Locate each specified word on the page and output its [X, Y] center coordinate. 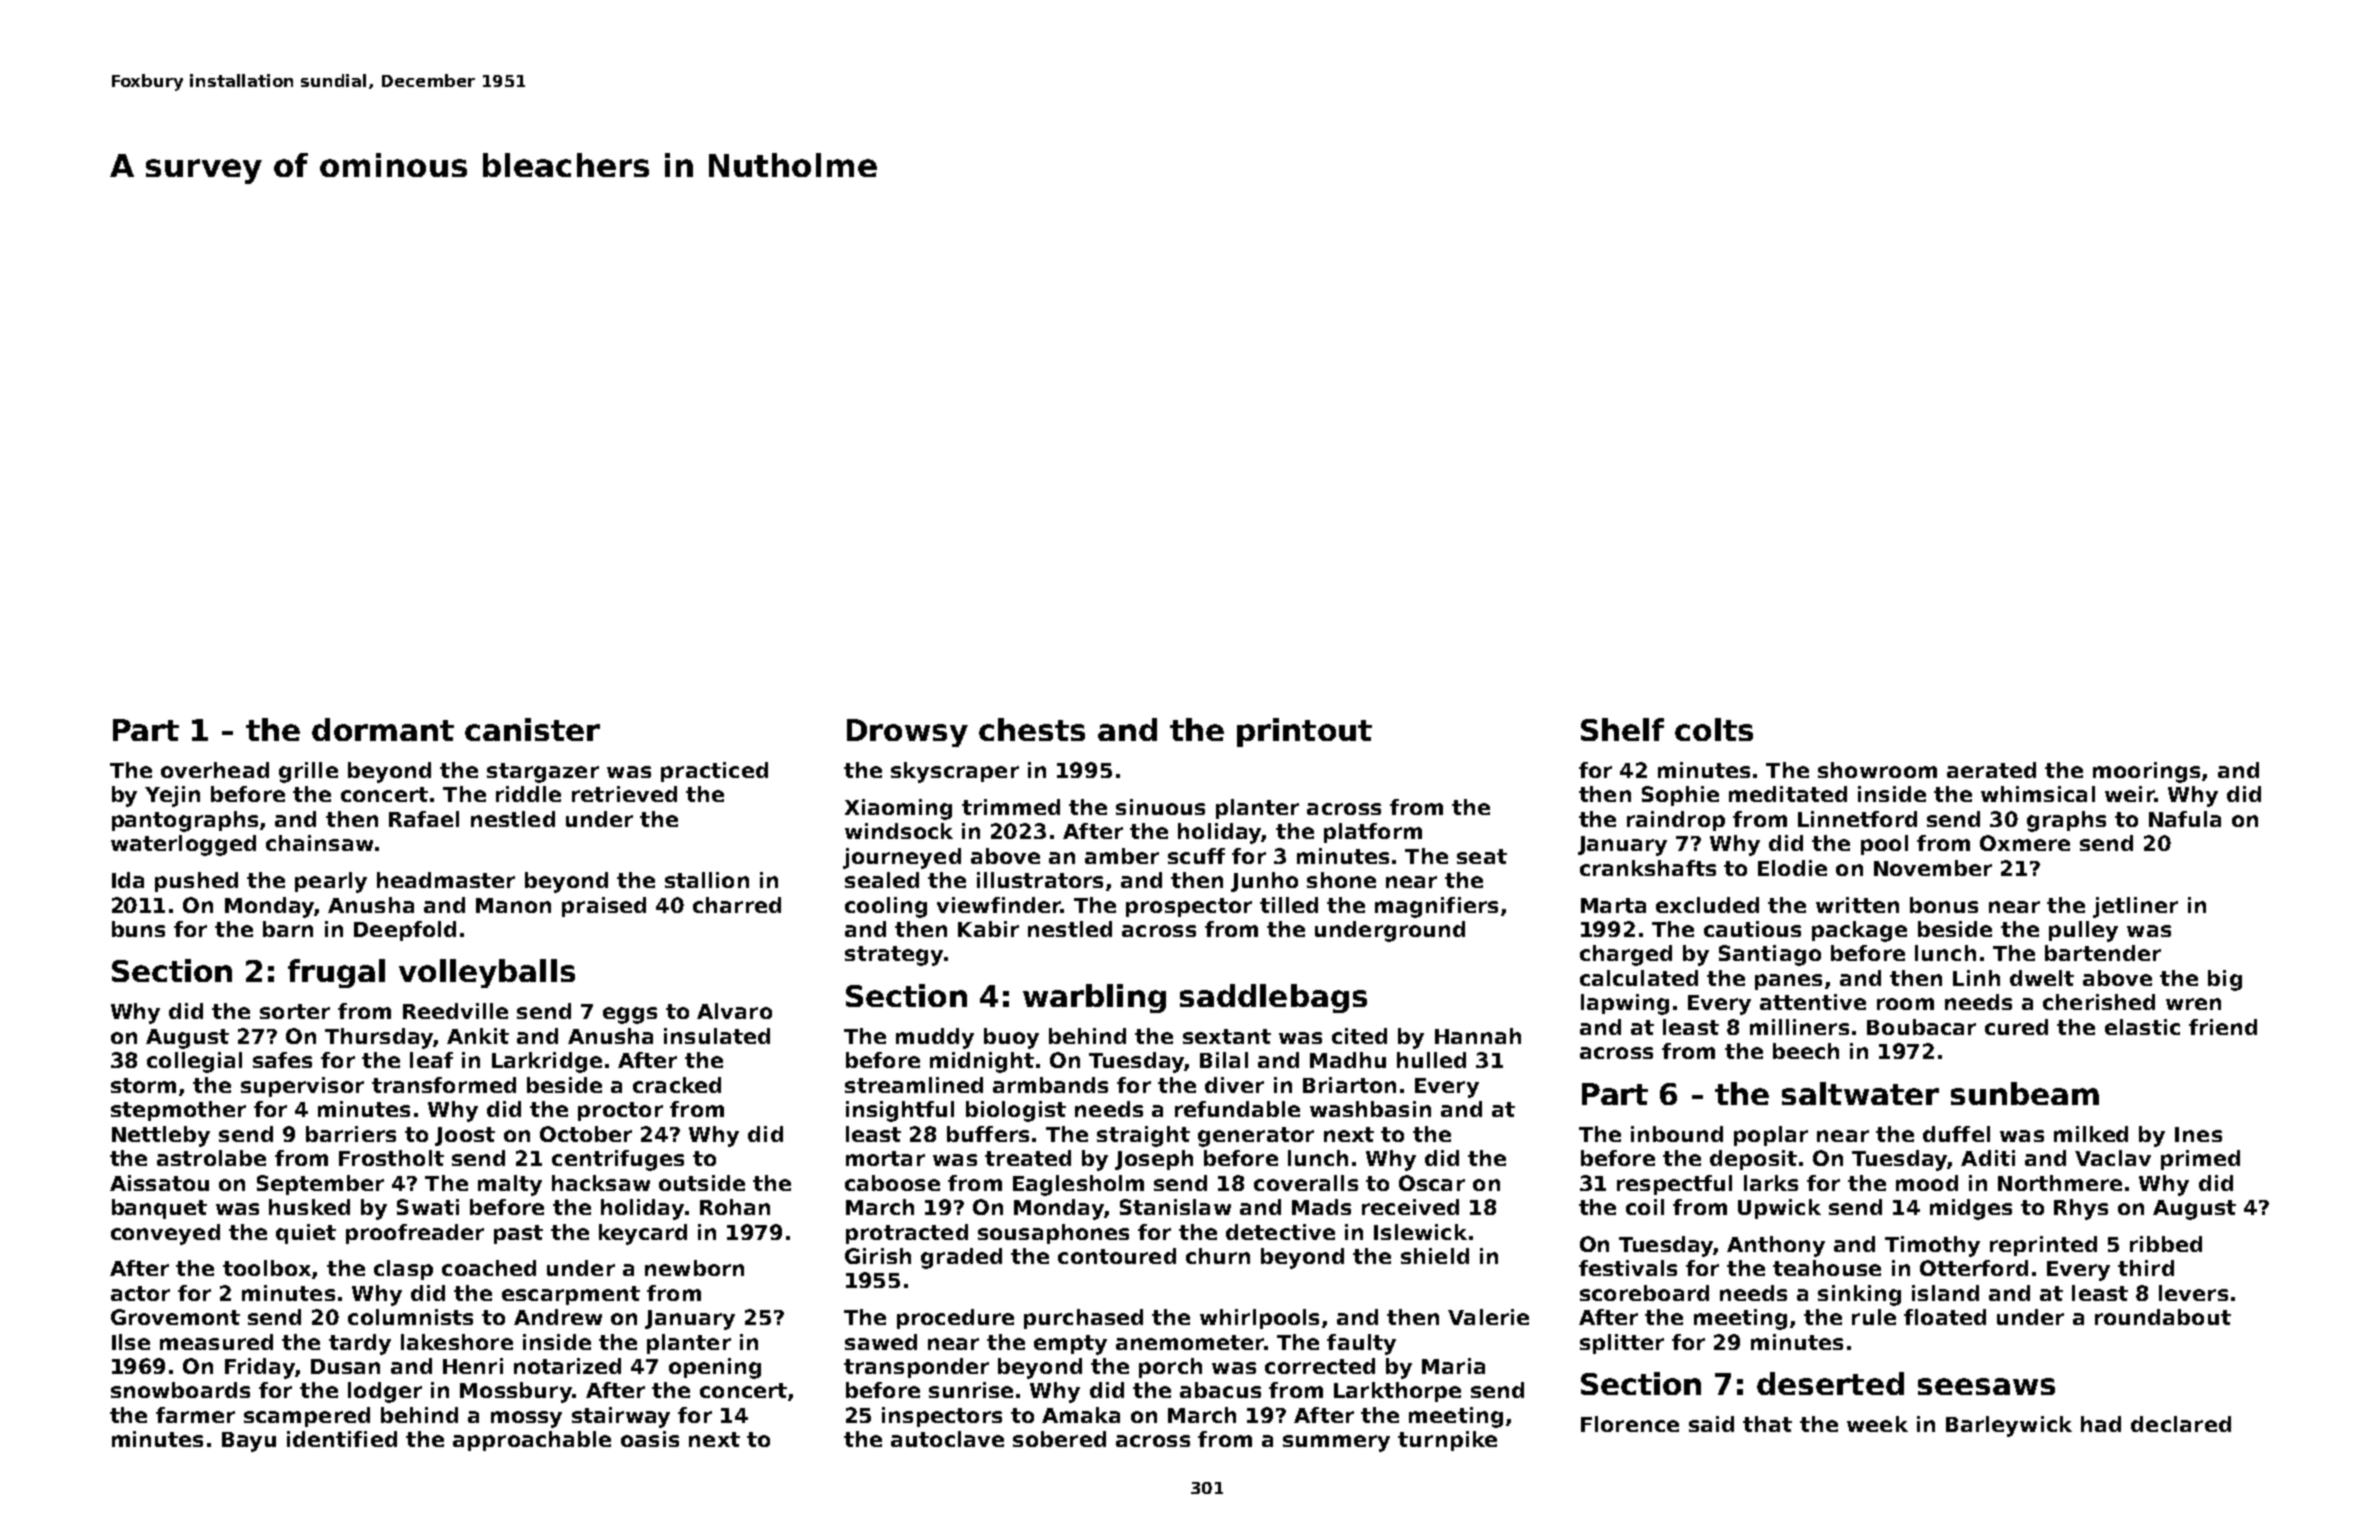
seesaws [1986, 1386]
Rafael [424, 819]
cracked [677, 1085]
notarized [567, 1366]
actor [140, 1293]
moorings [2146, 772]
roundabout [2163, 1317]
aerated [1991, 770]
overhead [215, 770]
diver [1234, 1085]
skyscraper [955, 772]
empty [1070, 1345]
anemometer [1190, 1342]
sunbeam [2025, 1093]
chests [1032, 729]
